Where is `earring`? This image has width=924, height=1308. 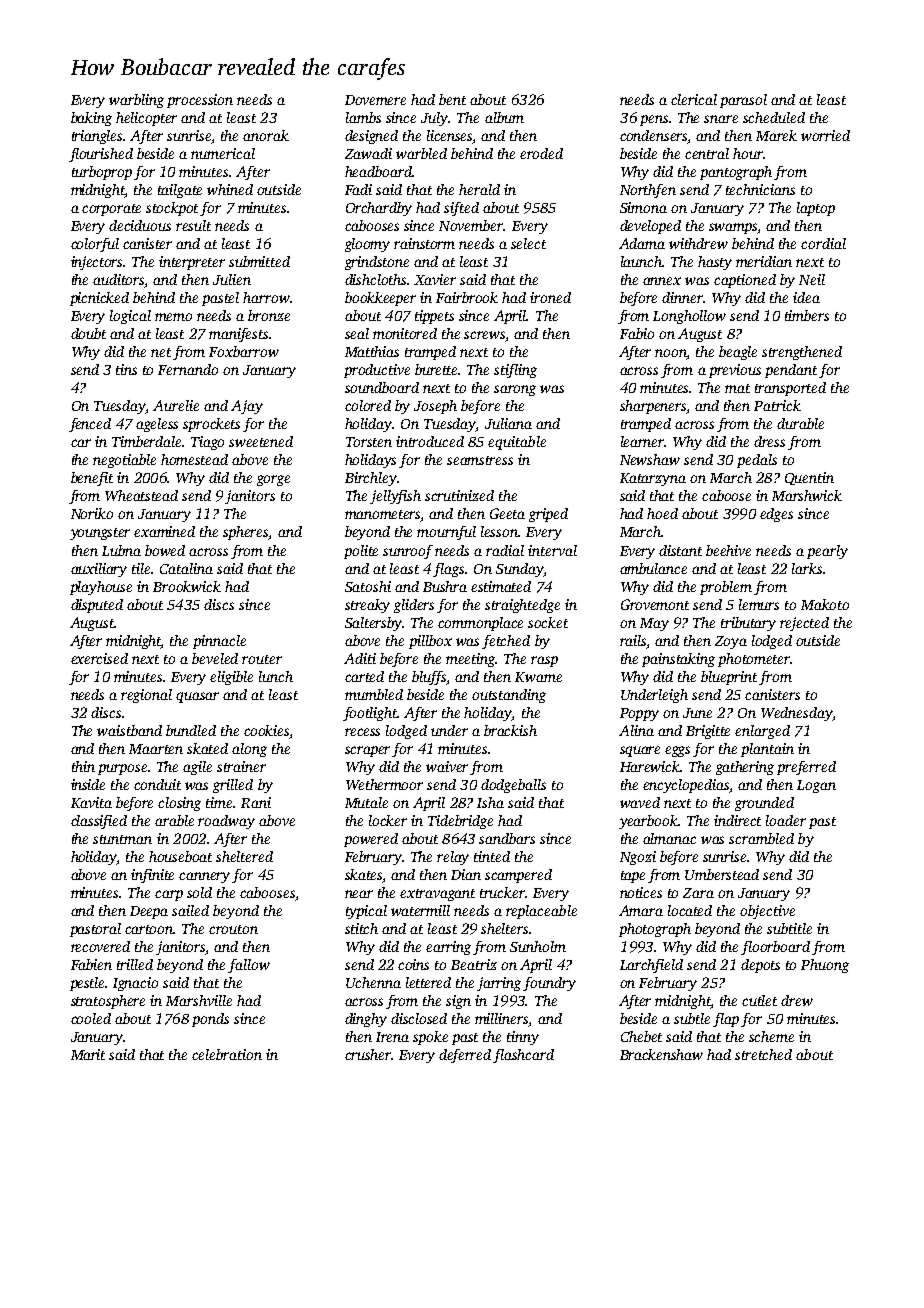
earring is located at coordinates (448, 948).
